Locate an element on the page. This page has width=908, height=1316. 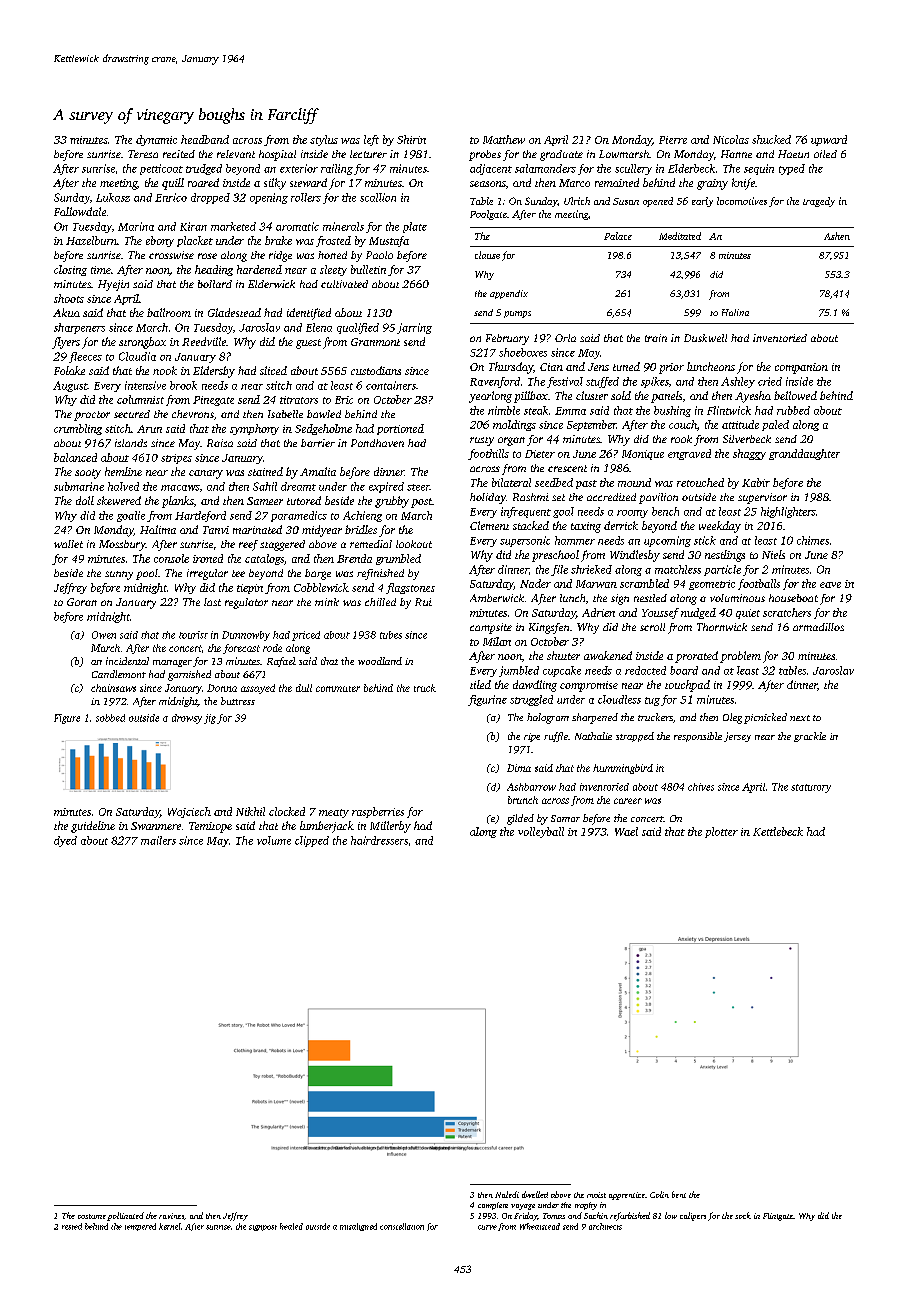
costume is located at coordinates (92, 1216).
